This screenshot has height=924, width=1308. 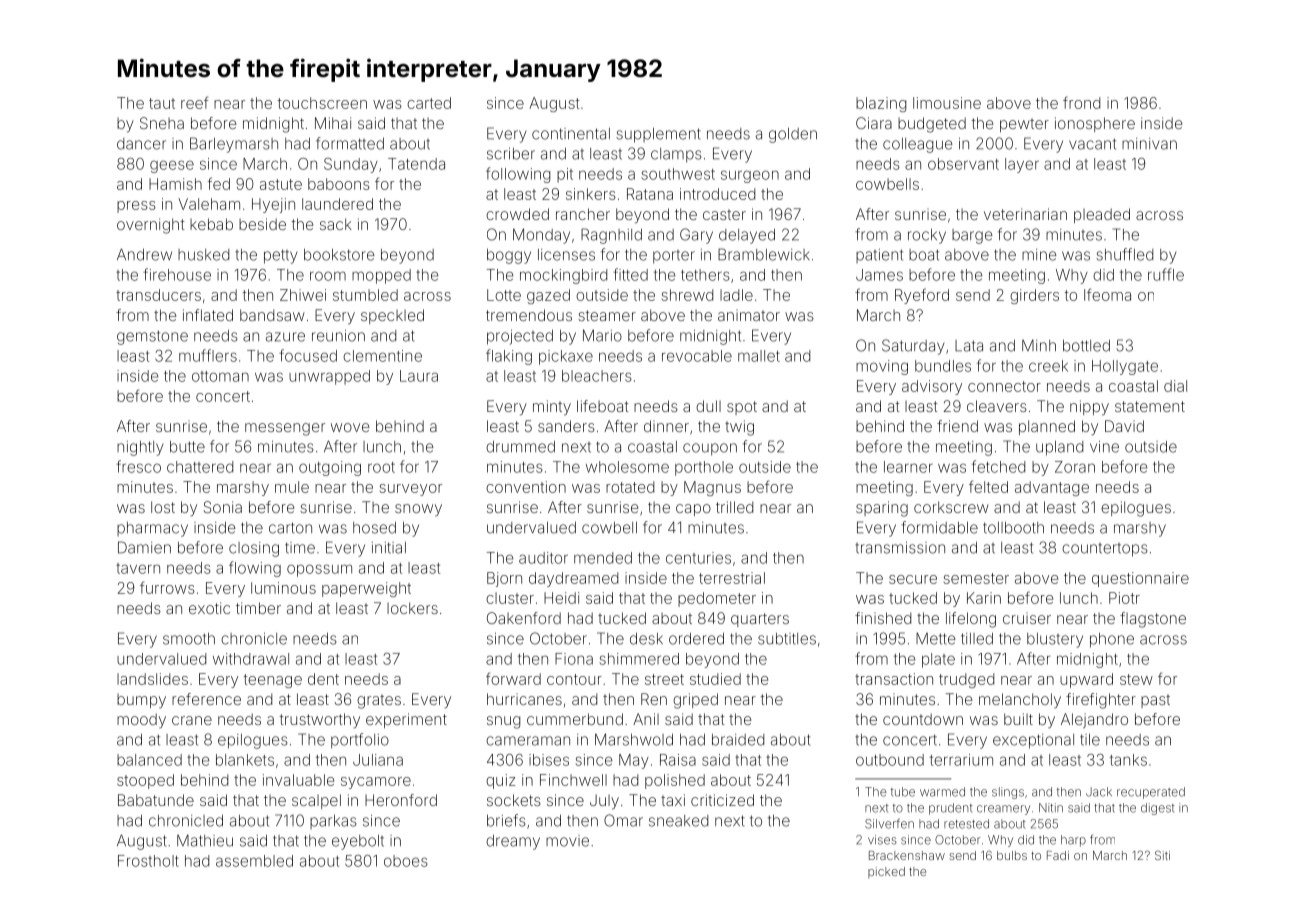 I want to click on blazing, so click(x=881, y=104).
